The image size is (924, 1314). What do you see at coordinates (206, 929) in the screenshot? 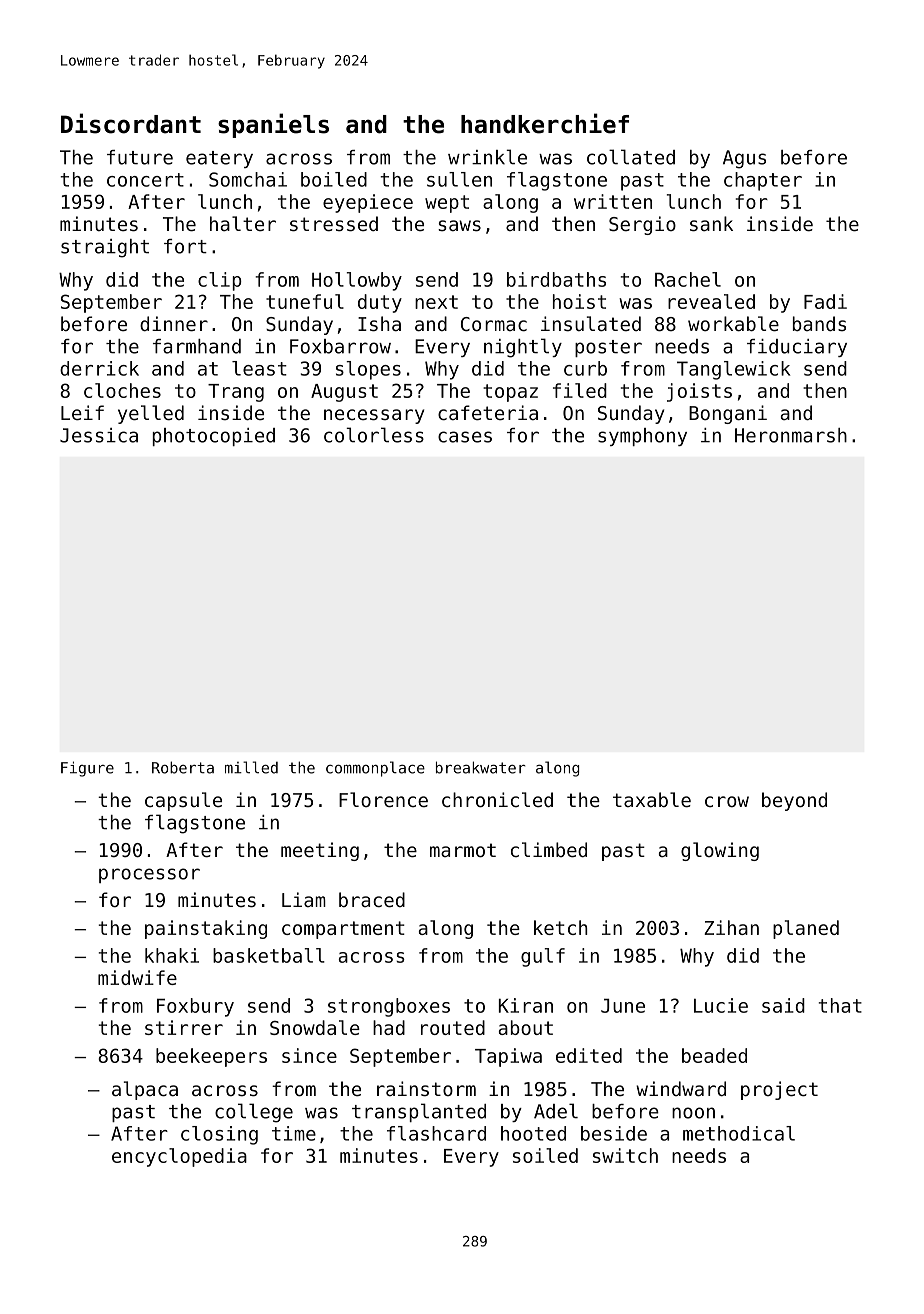
I see `painstaking` at bounding box center [206, 929].
